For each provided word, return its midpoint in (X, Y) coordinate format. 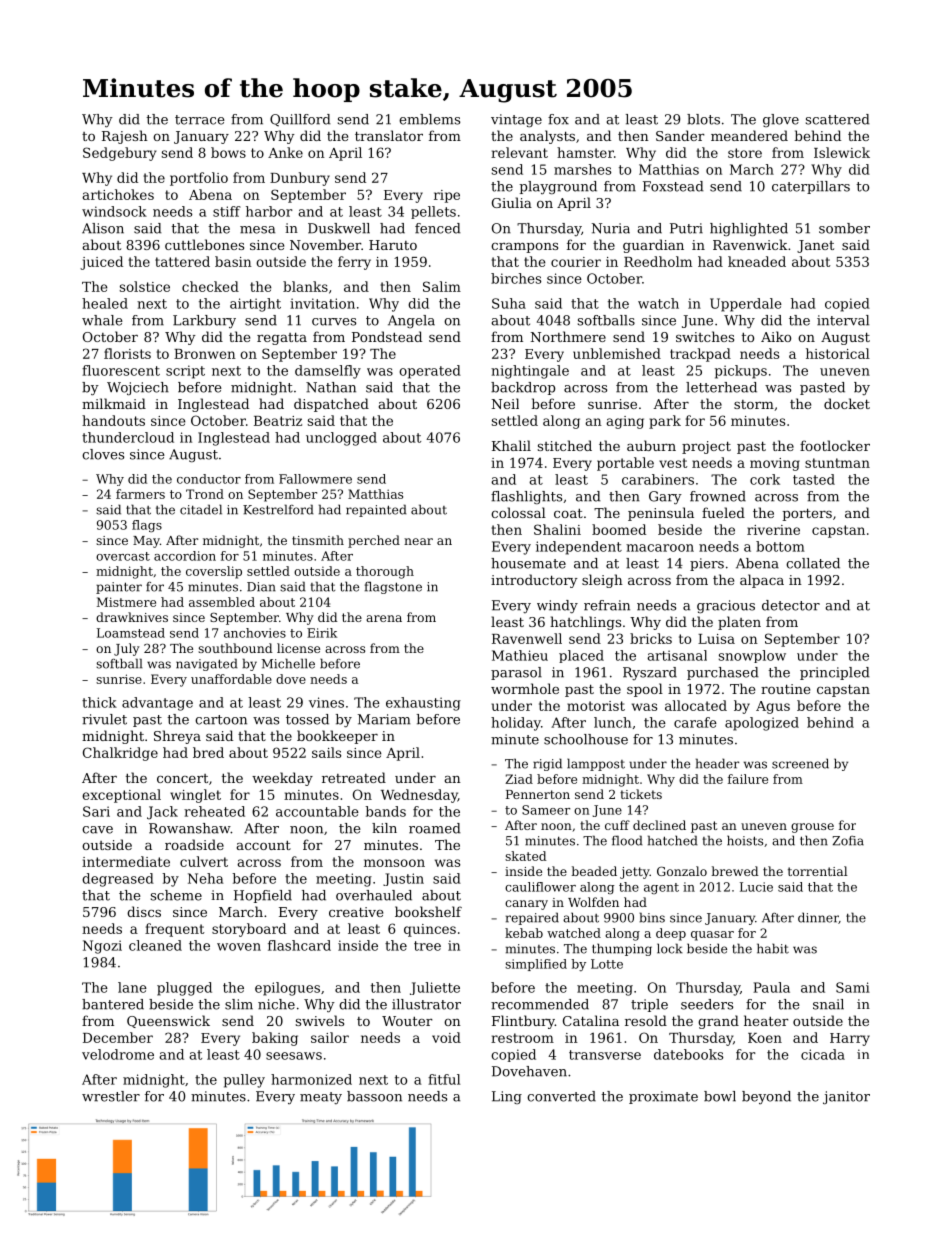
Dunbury (300, 179)
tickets (641, 794)
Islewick (842, 152)
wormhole (525, 688)
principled (835, 673)
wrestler (111, 1096)
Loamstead (131, 633)
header (717, 763)
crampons (524, 248)
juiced (101, 263)
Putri (686, 228)
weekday (282, 779)
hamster (585, 152)
